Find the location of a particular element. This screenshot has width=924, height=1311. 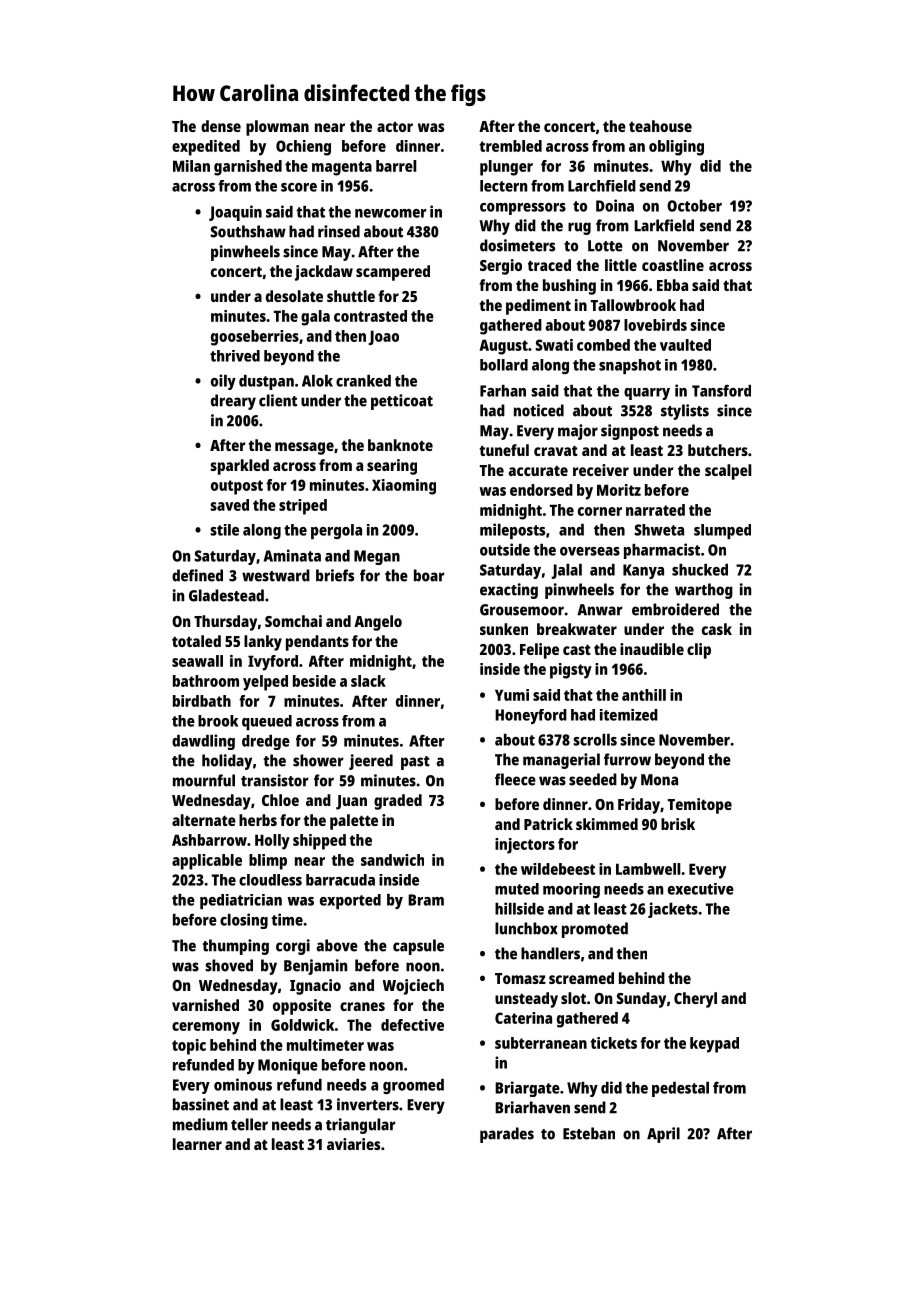

itemized is located at coordinates (629, 715).
